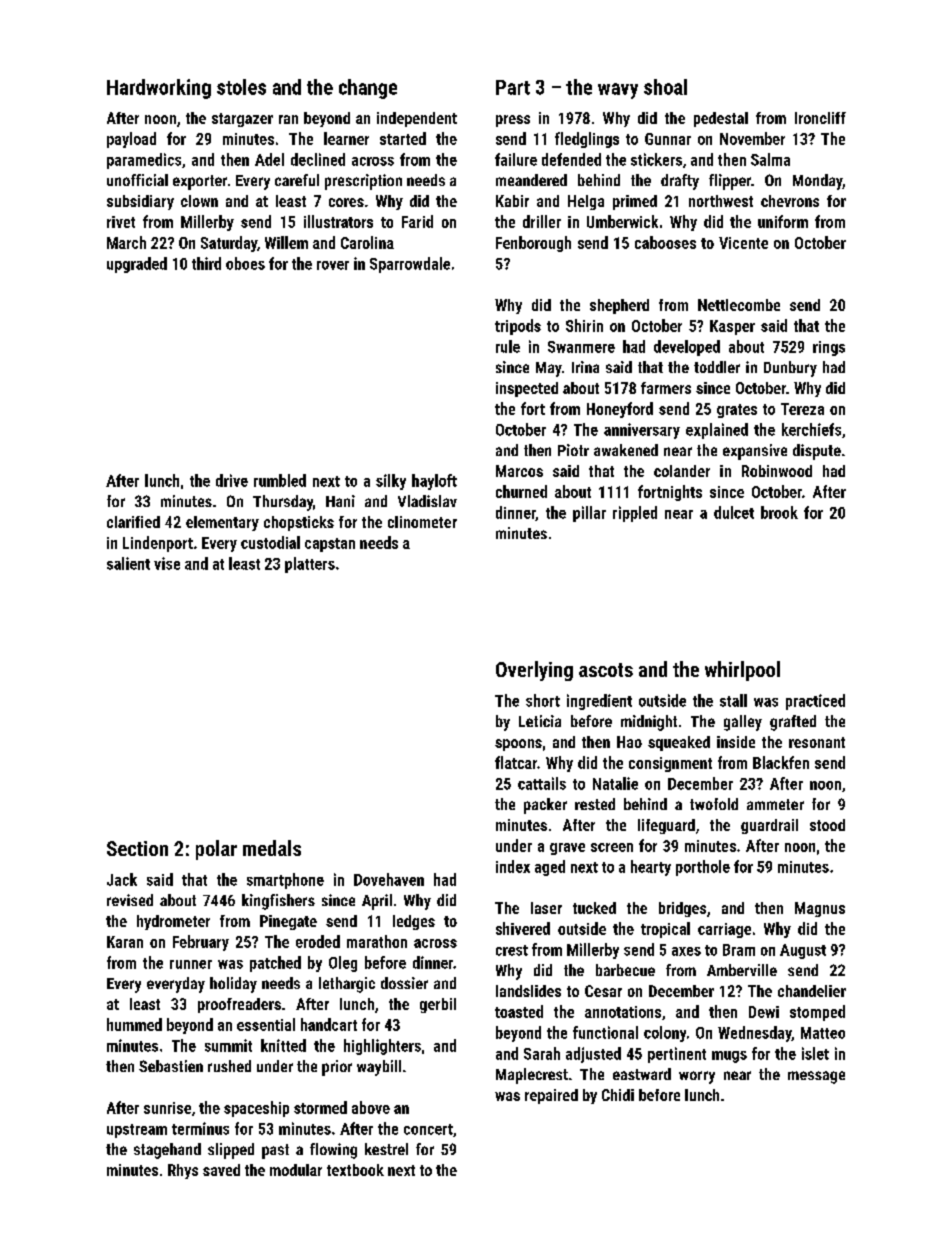  Describe the element at coordinates (231, 1151) in the document. I see `slipped` at that location.
